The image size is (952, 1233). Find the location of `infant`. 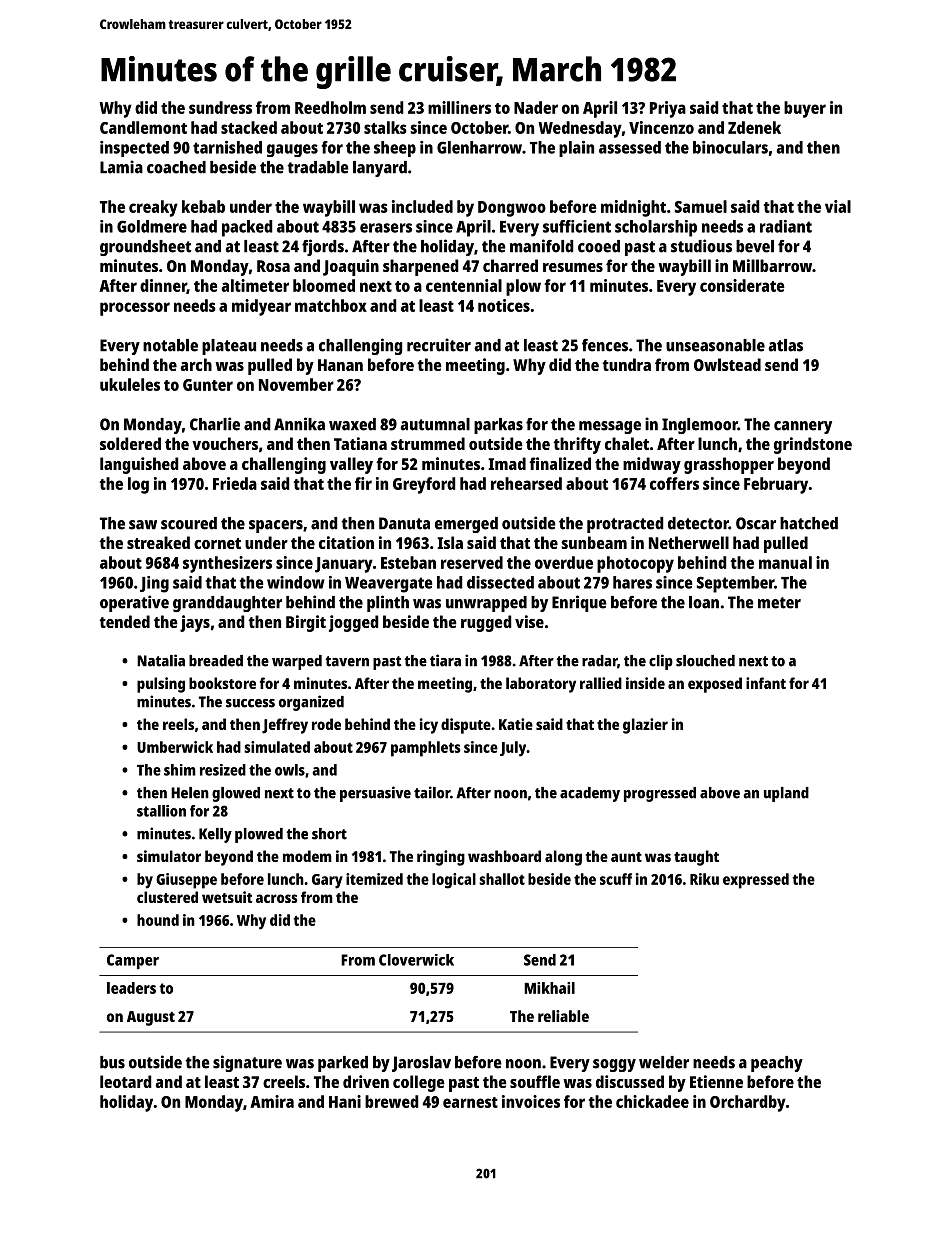

infant is located at coordinates (766, 683).
